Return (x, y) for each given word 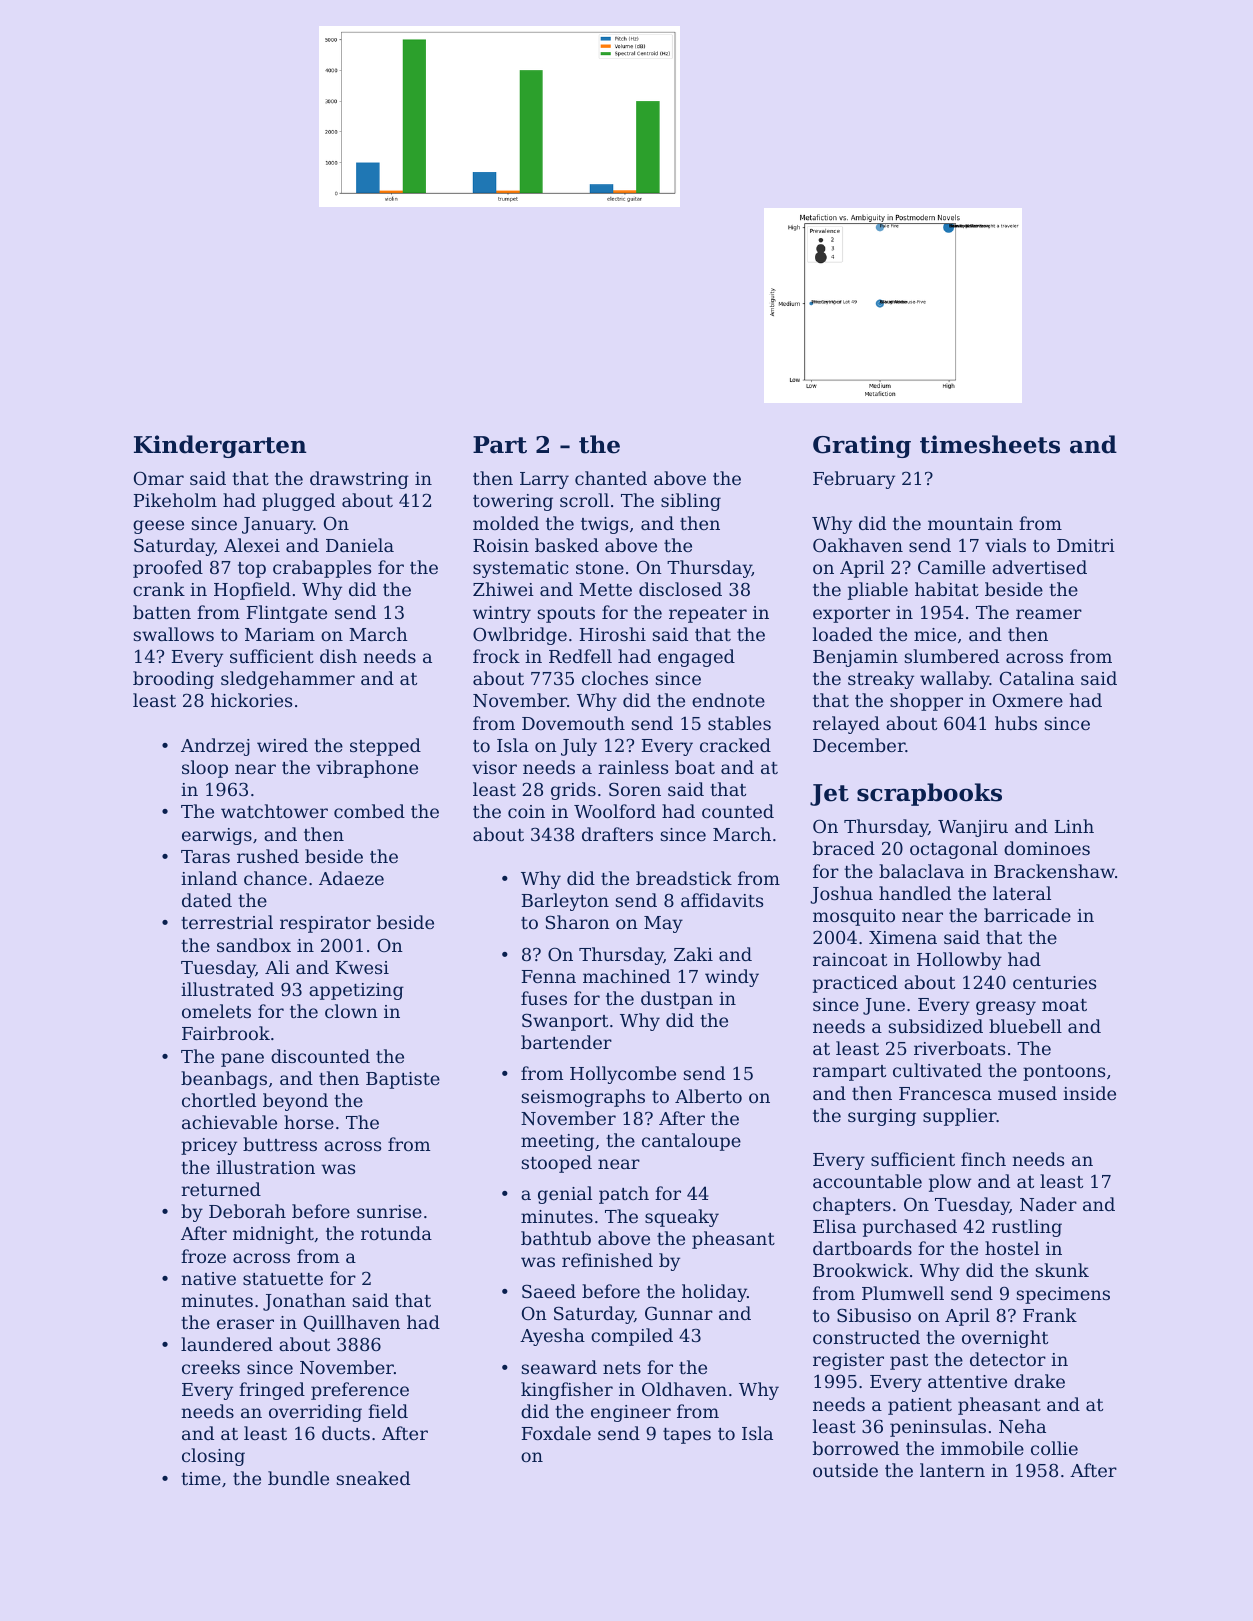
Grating (862, 446)
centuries (1054, 982)
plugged (298, 502)
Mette (605, 589)
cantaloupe (691, 1142)
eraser (245, 1324)
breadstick (684, 878)
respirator (325, 924)
